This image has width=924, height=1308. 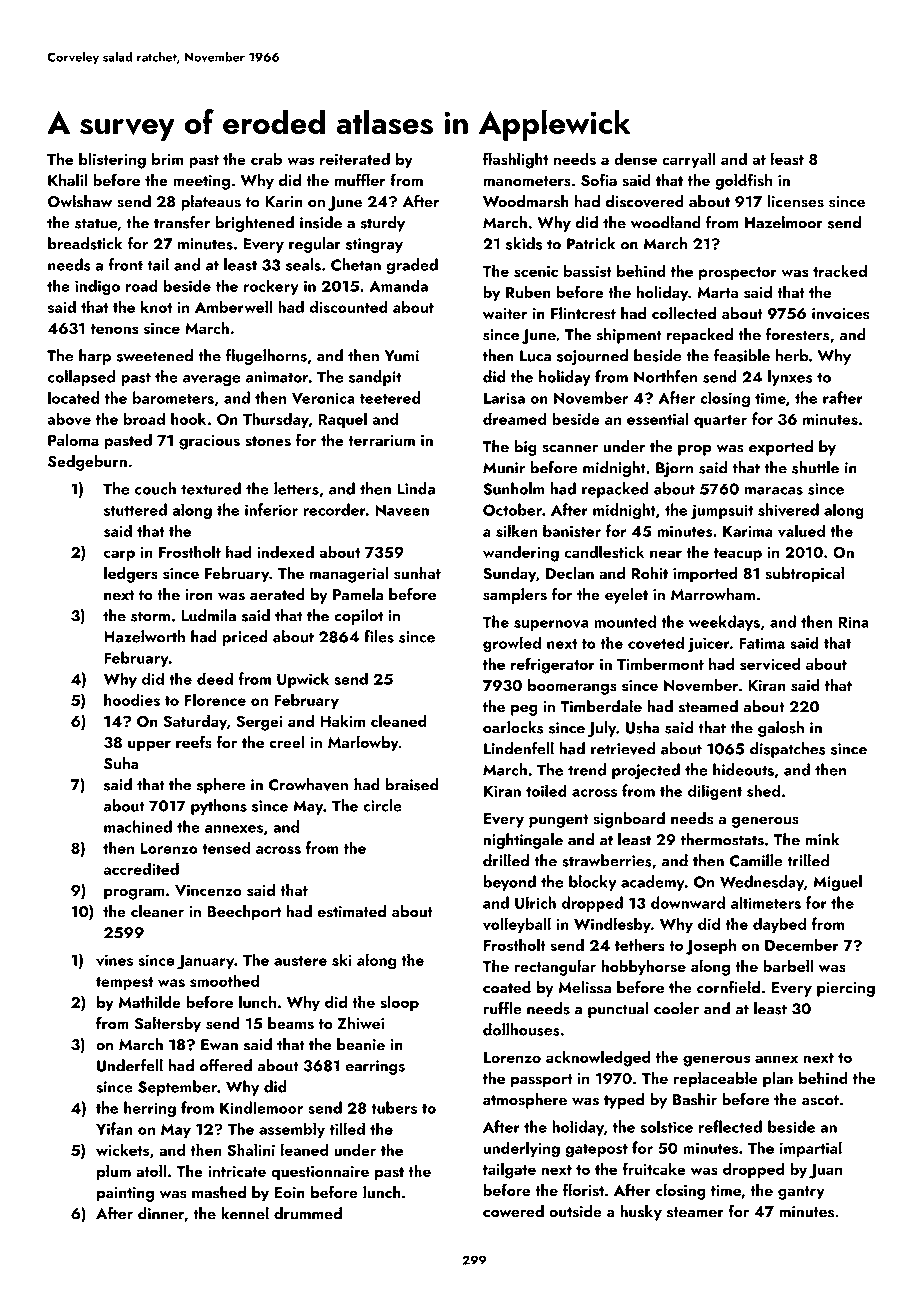 What do you see at coordinates (722, 839) in the image?
I see `thermostats` at bounding box center [722, 839].
